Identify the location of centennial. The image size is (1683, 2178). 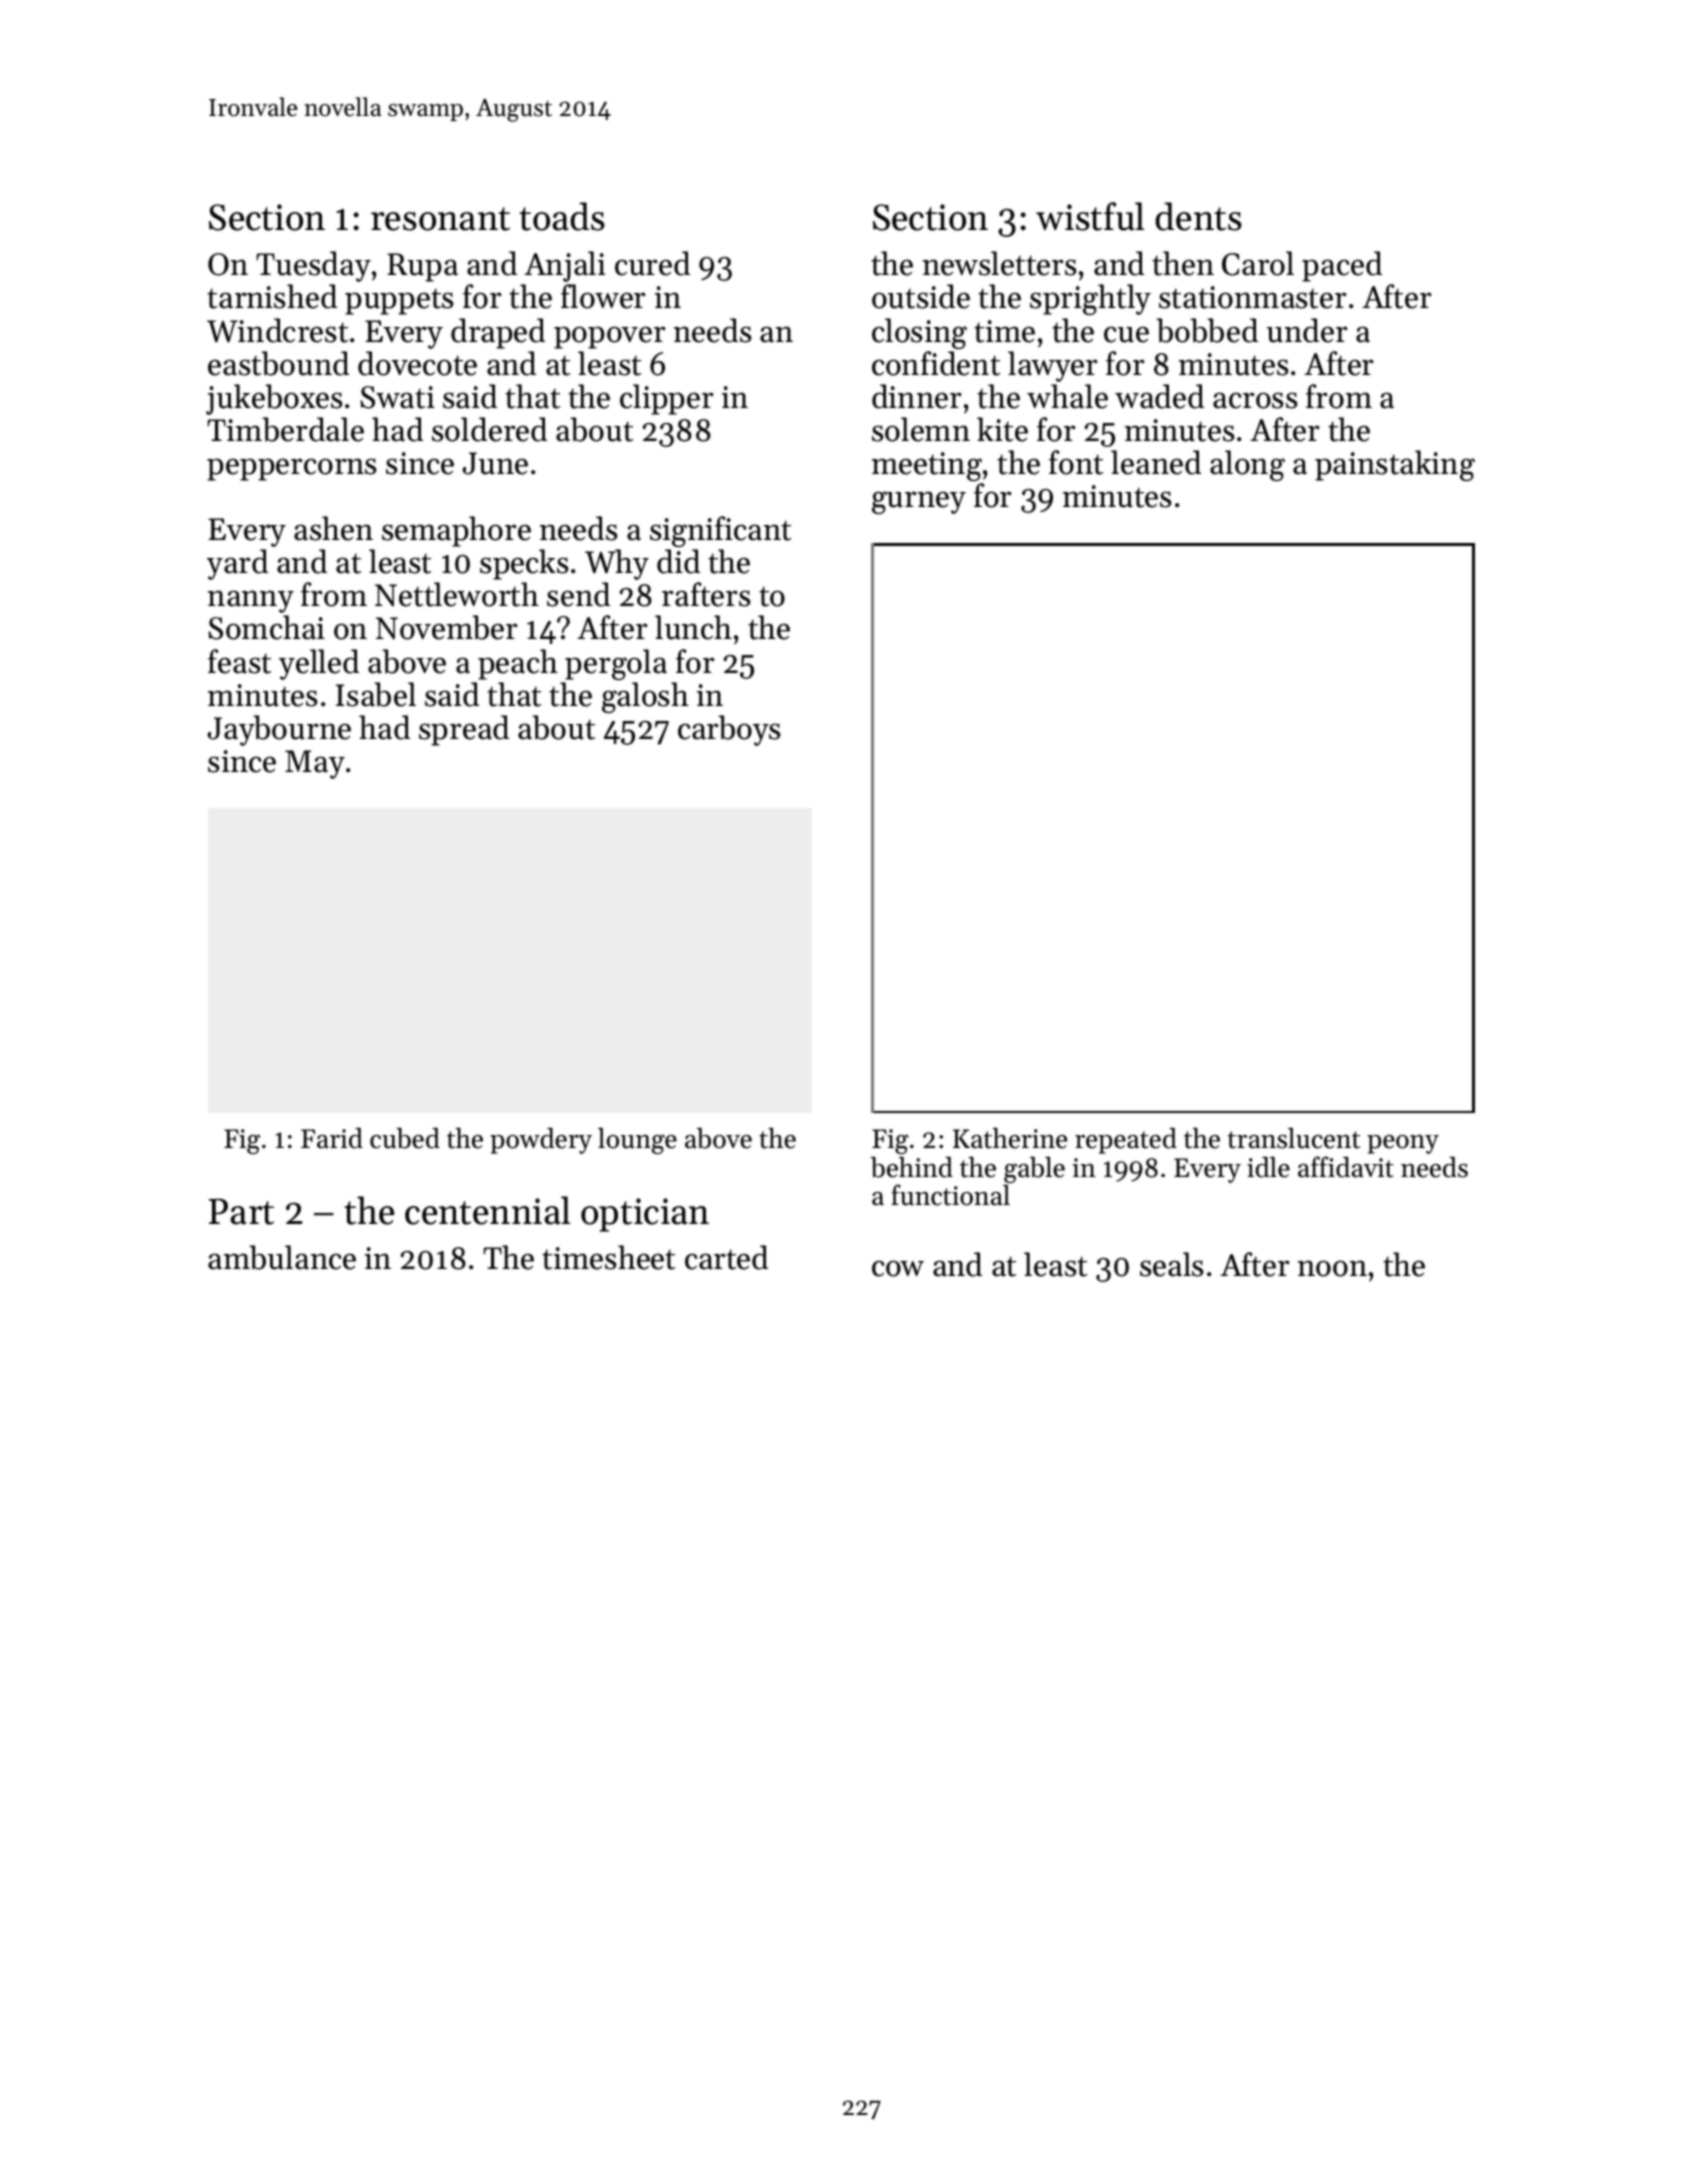
(487, 1210).
